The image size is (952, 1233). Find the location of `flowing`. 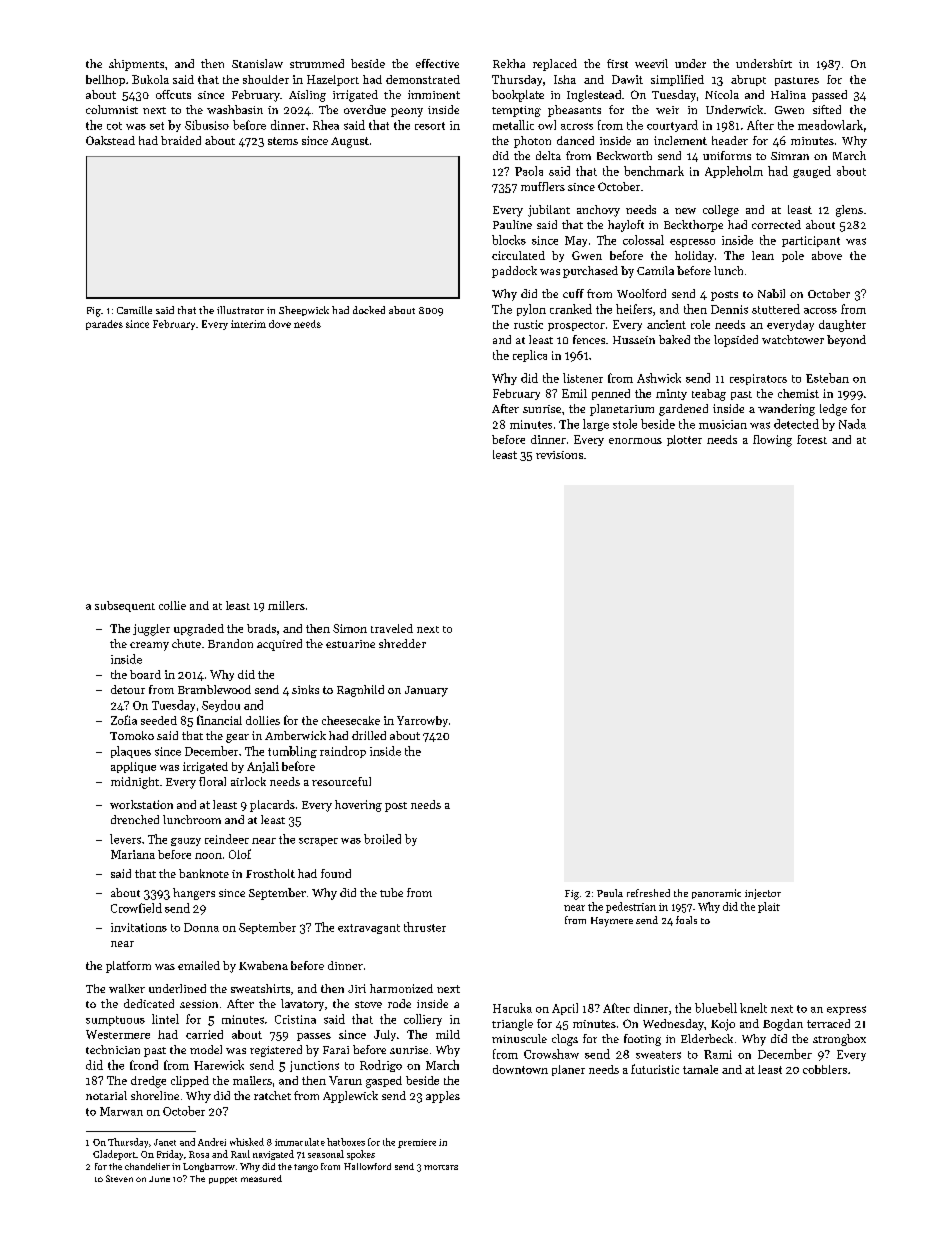

flowing is located at coordinates (772, 441).
